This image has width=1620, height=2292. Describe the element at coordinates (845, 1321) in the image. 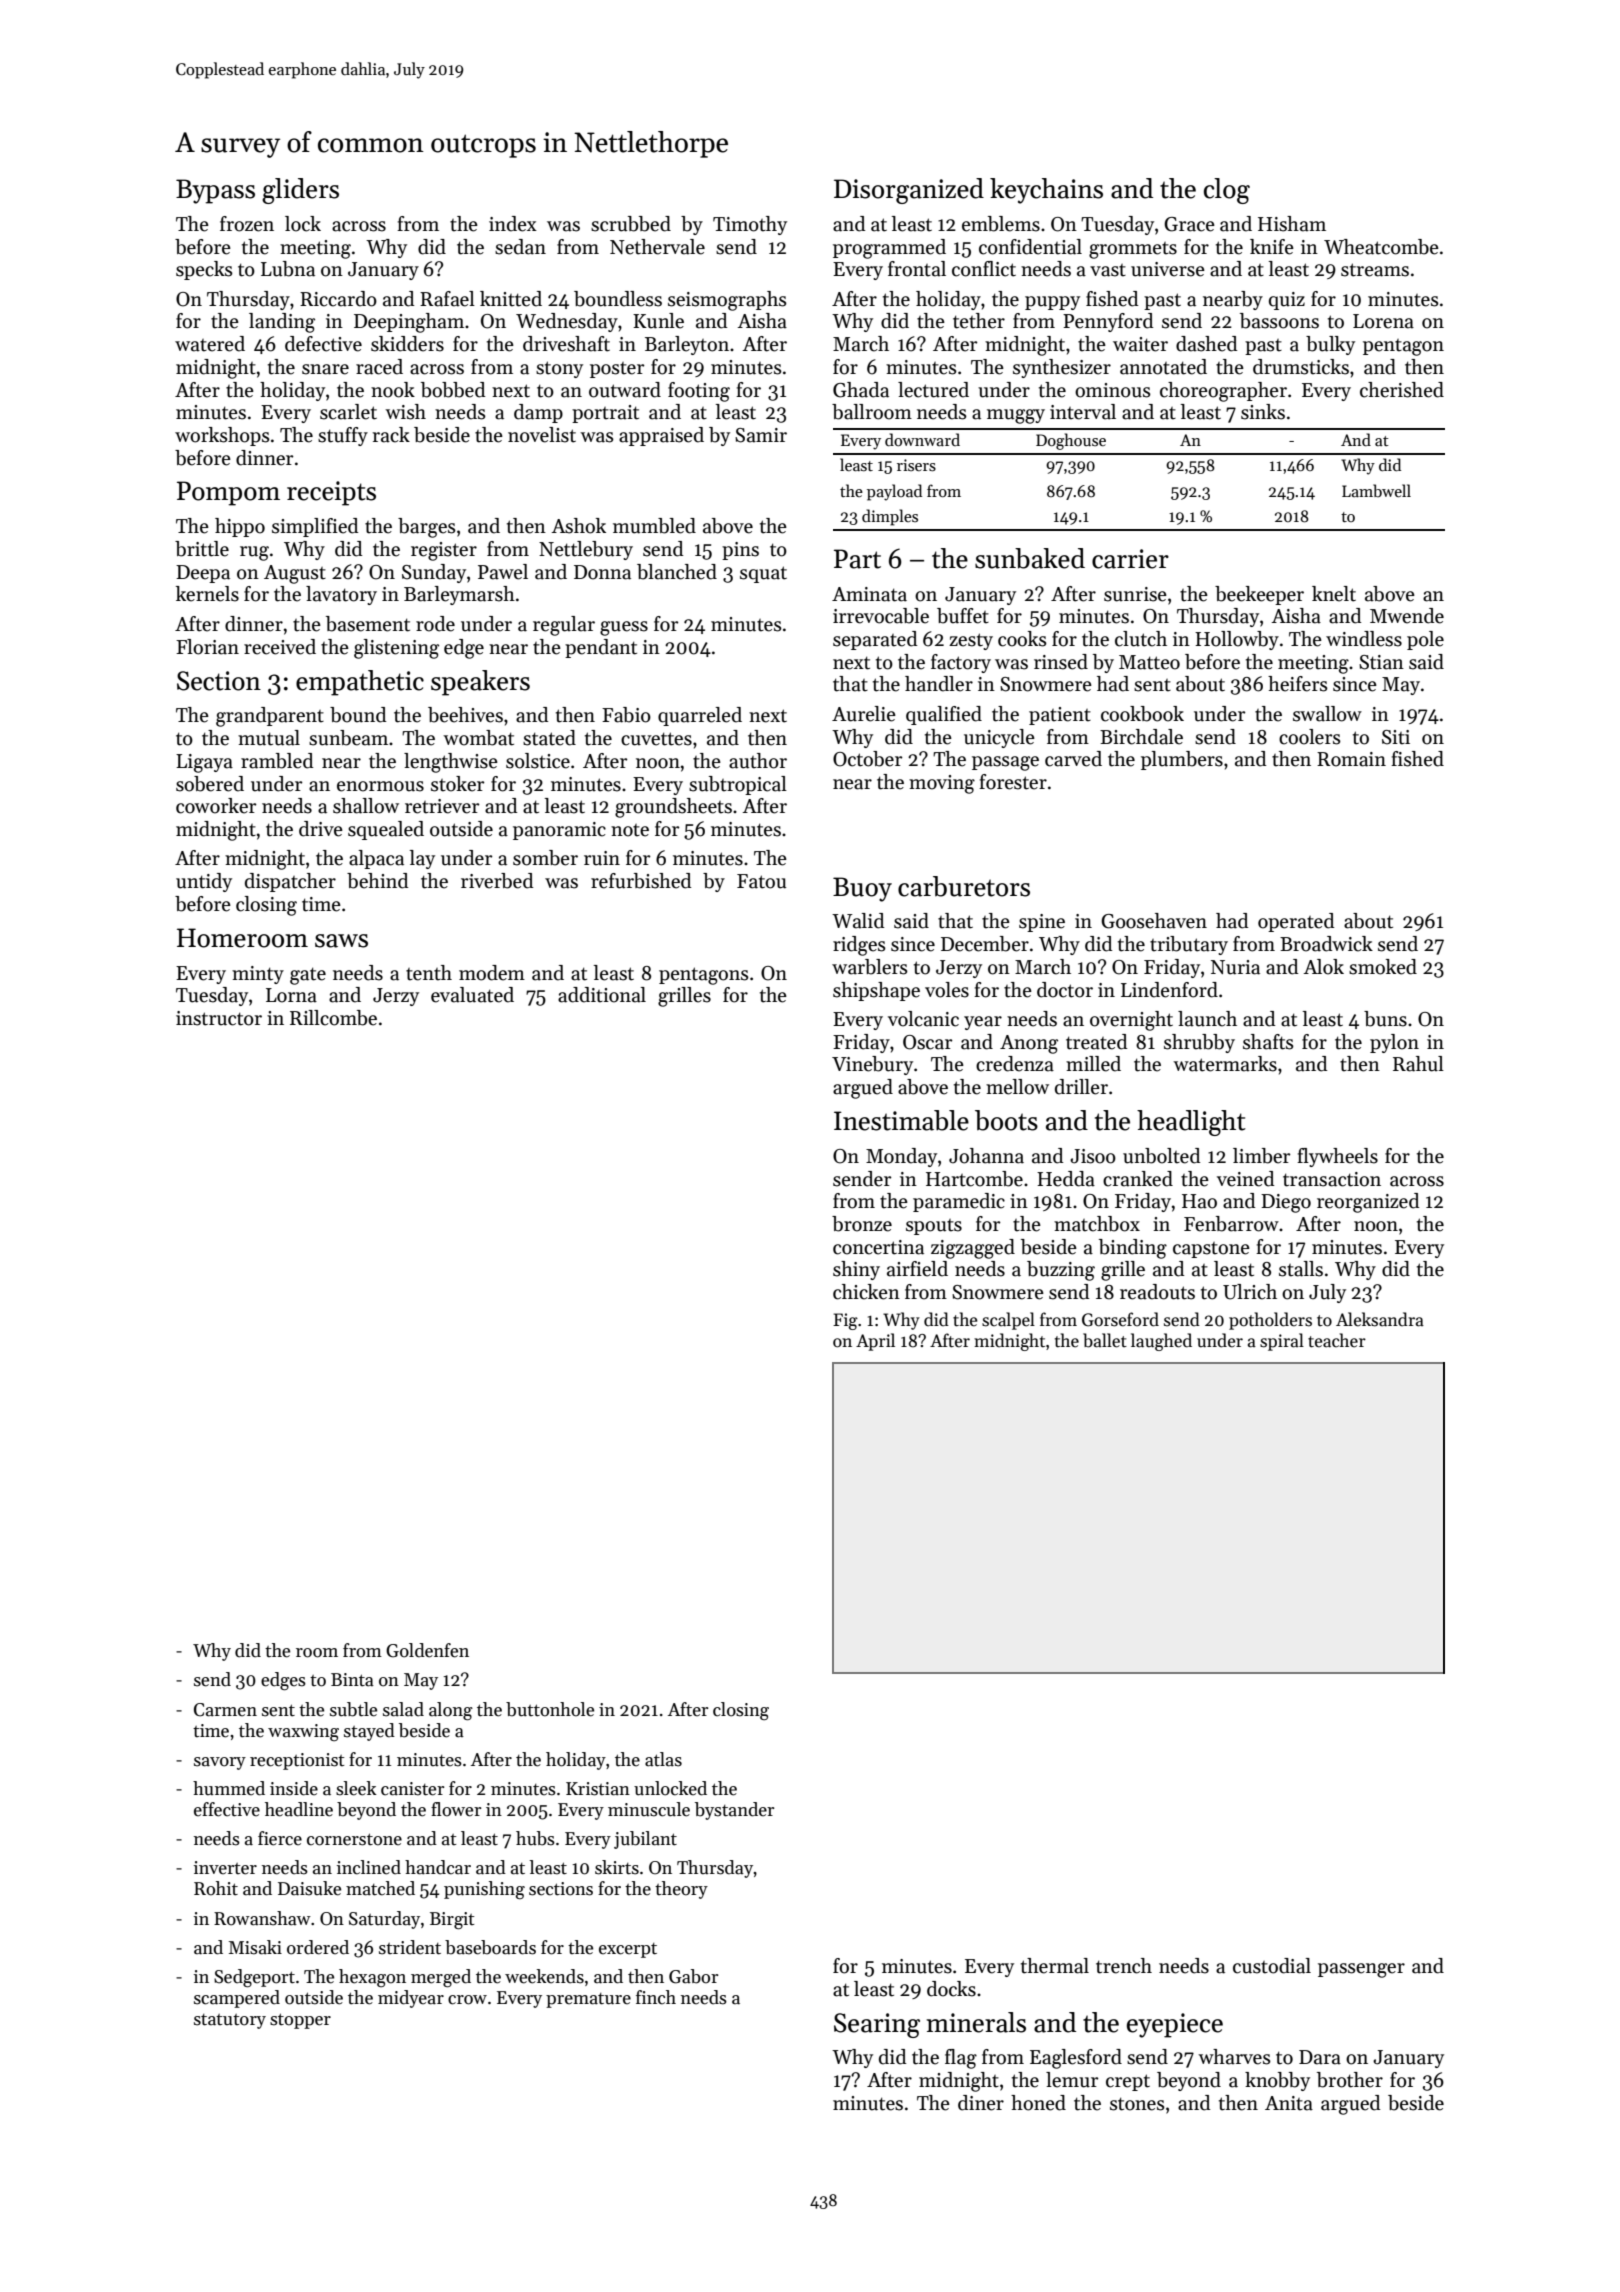

I see `Fig` at that location.
